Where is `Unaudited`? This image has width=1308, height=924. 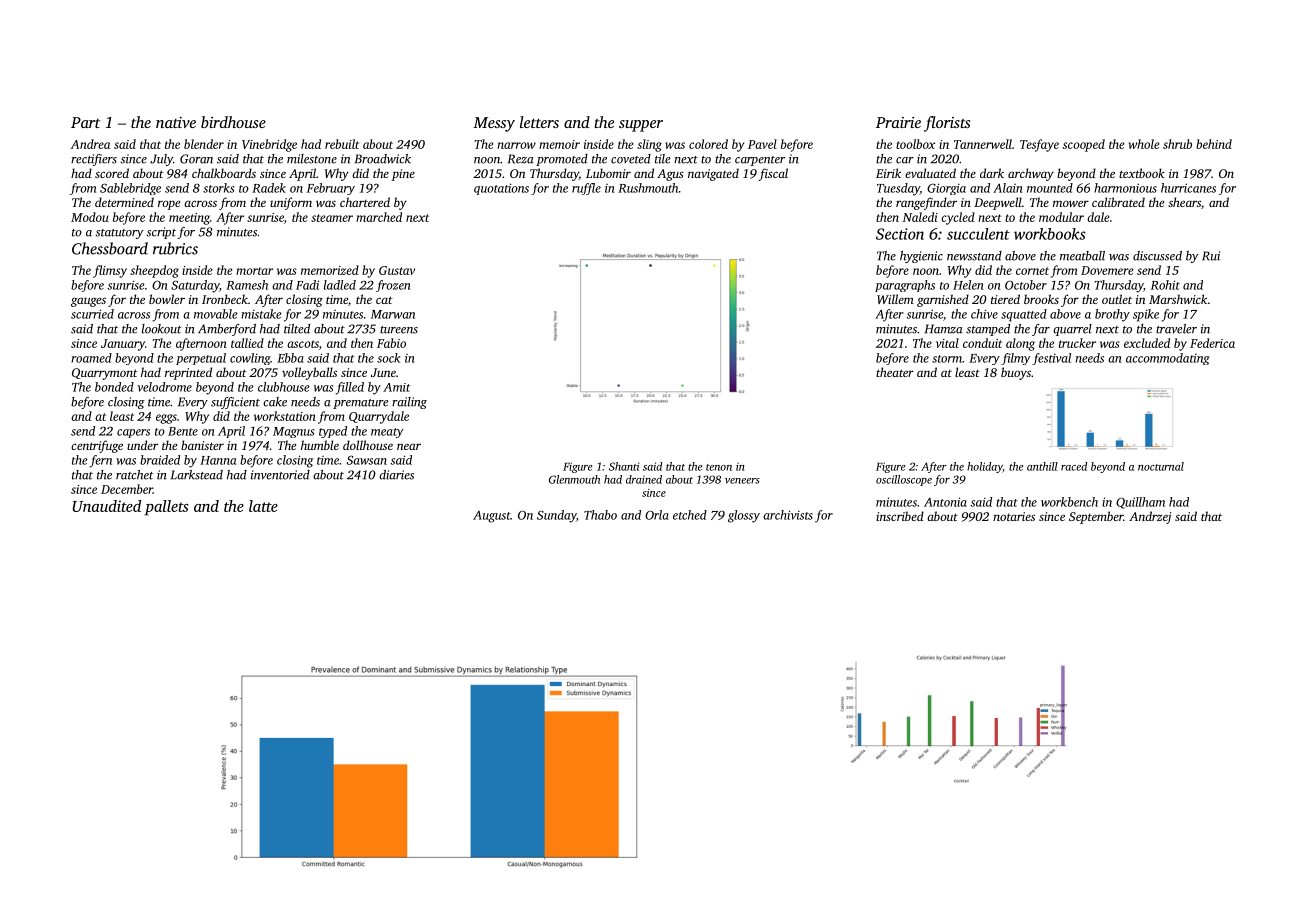 Unaudited is located at coordinates (107, 506).
